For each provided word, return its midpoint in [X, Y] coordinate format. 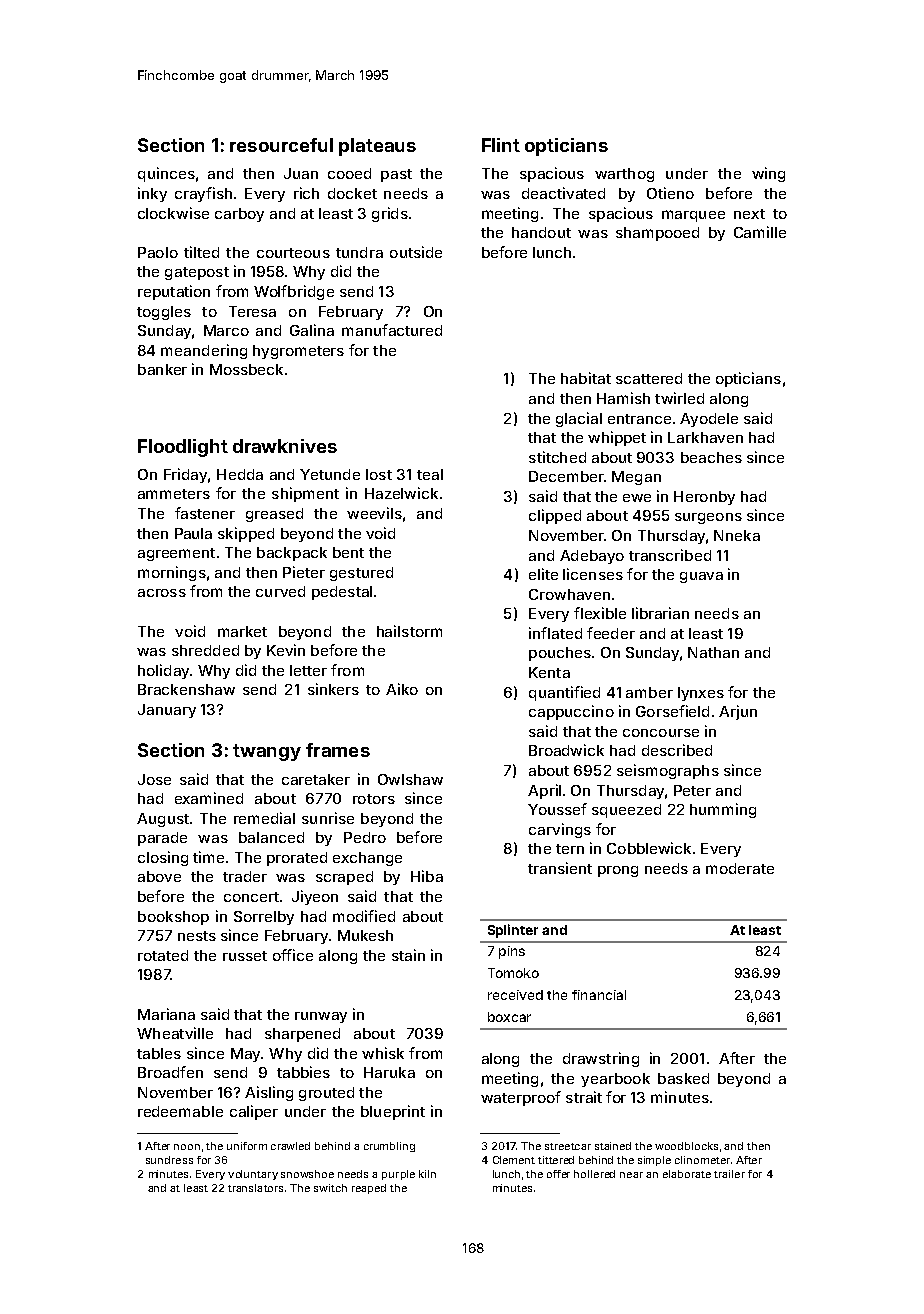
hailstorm [409, 631]
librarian [660, 613]
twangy [267, 752]
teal [430, 474]
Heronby [704, 498]
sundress [169, 1160]
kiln [427, 1174]
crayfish [203, 194]
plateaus [377, 147]
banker [162, 369]
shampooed [657, 234]
